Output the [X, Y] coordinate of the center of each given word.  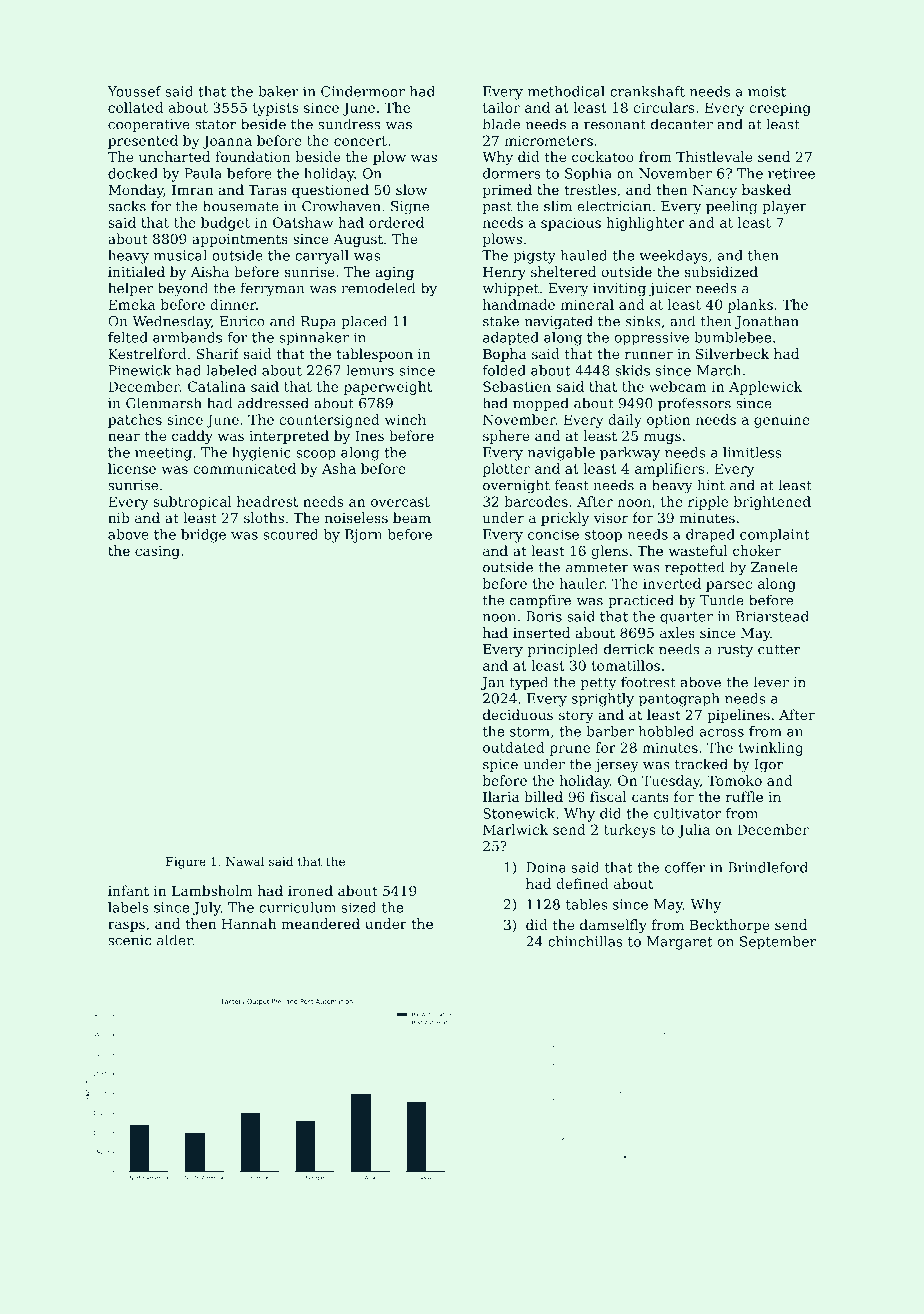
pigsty [534, 257]
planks [750, 306]
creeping [780, 109]
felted [128, 337]
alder [175, 940]
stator [215, 125]
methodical [566, 91]
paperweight [388, 388]
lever [771, 682]
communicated [244, 468]
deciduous [518, 714]
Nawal [245, 861]
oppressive [651, 339]
